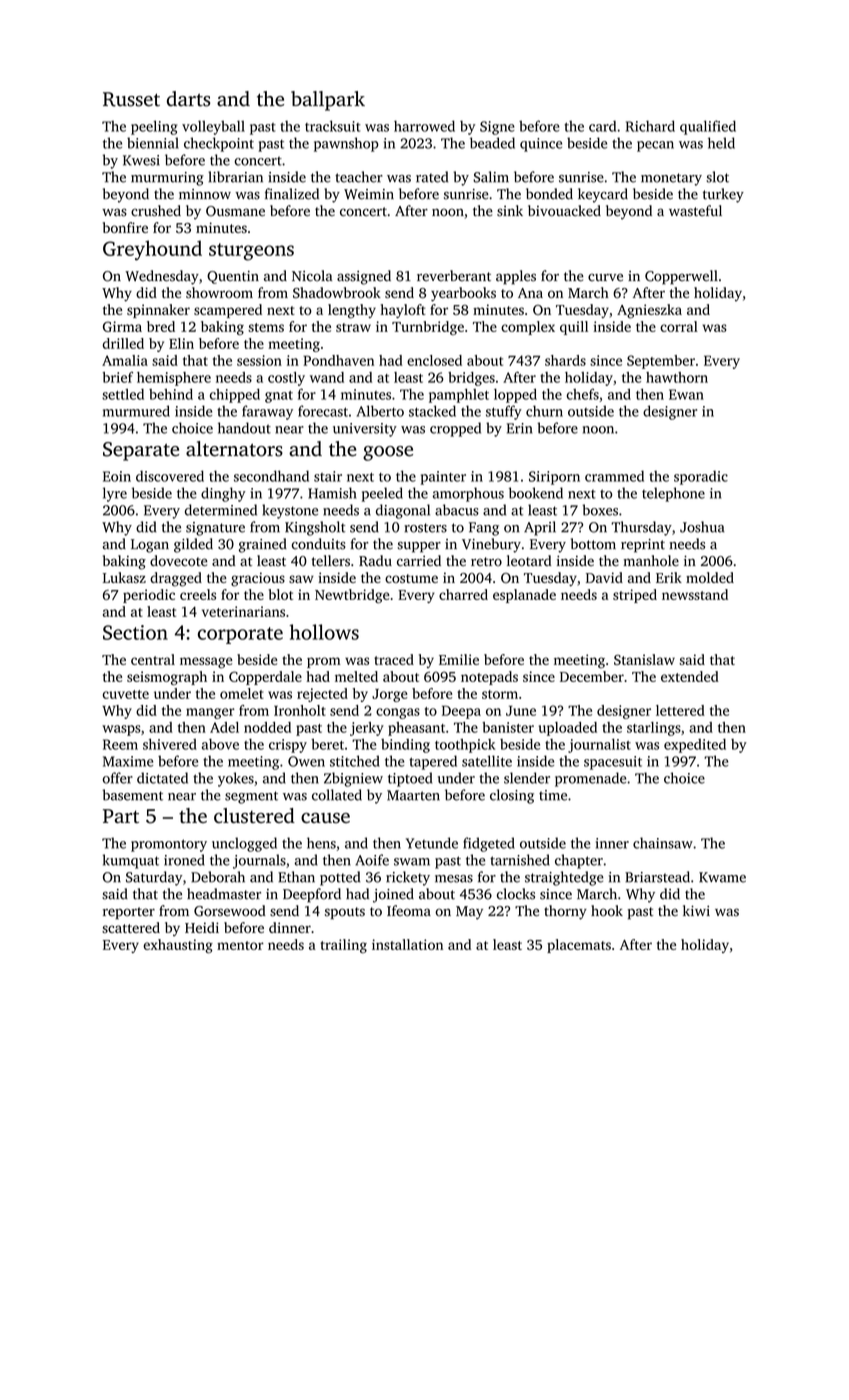 Image resolution: width=849 pixels, height=1400 pixels. I want to click on reporter, so click(129, 913).
